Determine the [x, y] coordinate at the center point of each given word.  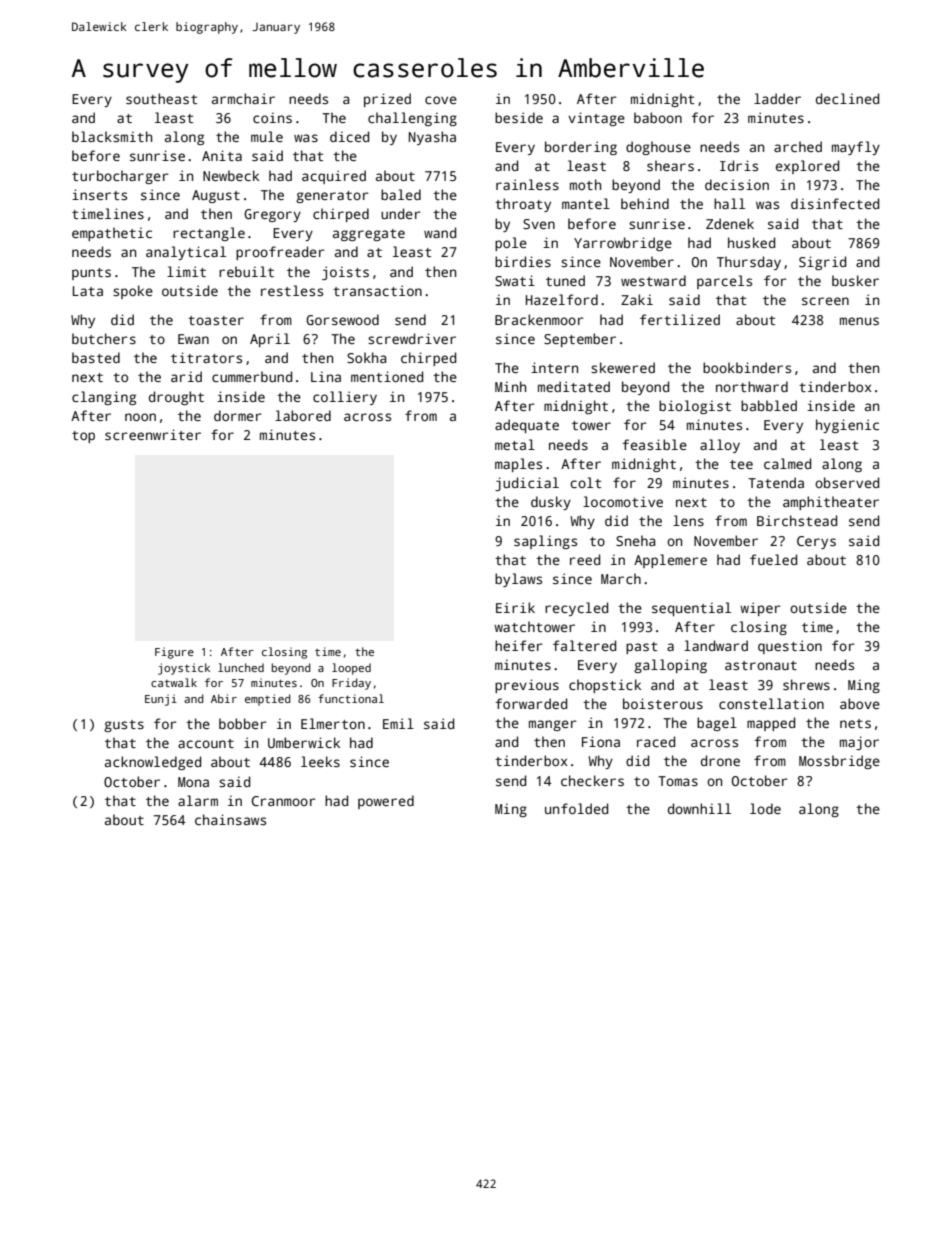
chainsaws [230, 819]
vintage [596, 119]
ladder [777, 98]
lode [765, 808]
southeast [161, 98]
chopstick [605, 686]
